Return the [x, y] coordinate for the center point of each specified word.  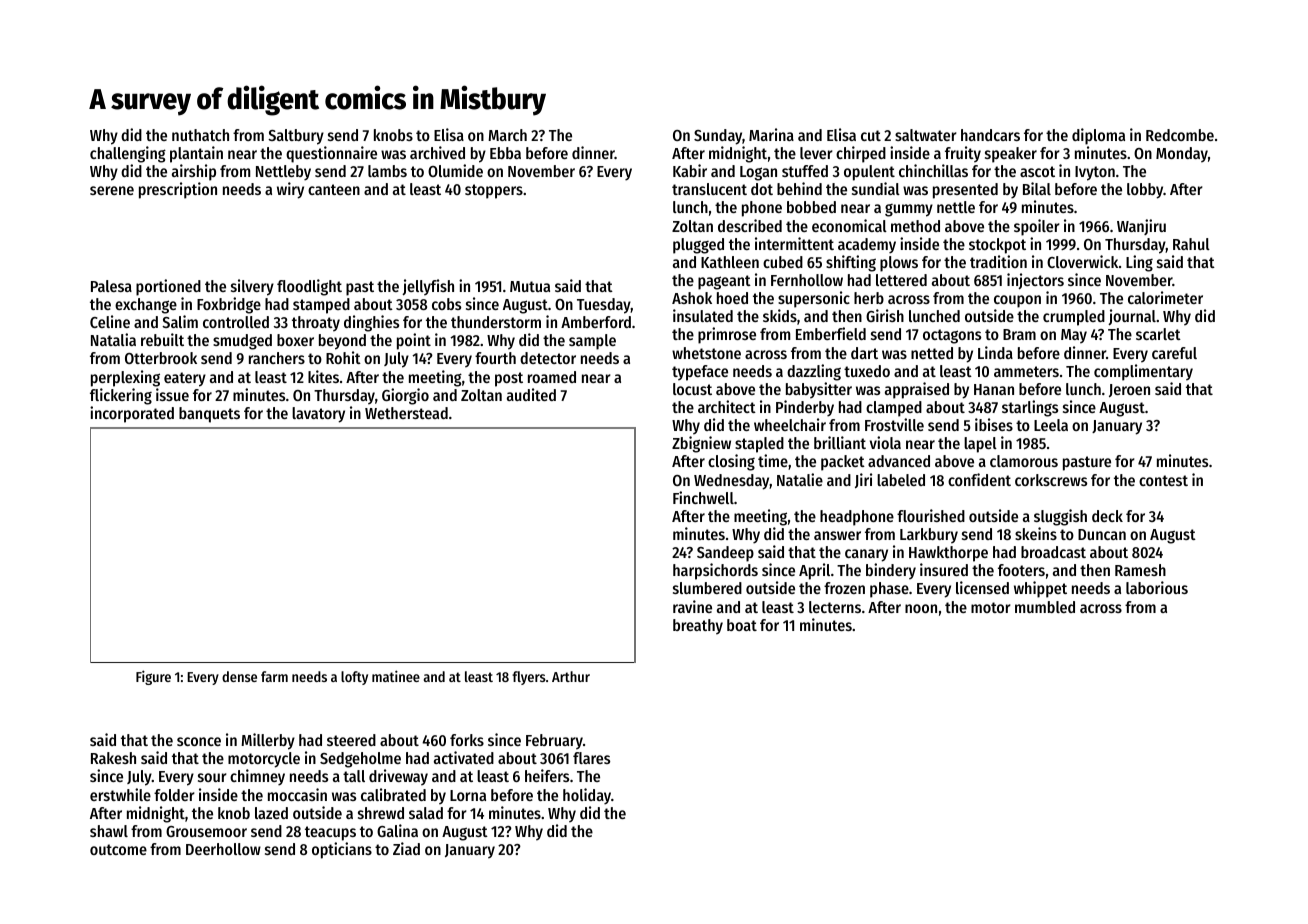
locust [692, 389]
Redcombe [1180, 135]
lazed [271, 813]
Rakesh [113, 758]
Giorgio [405, 396]
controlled [236, 322]
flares [591, 758]
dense [239, 676]
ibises [994, 424]
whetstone [706, 353]
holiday [587, 796]
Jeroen [1129, 390]
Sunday [718, 137]
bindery [891, 571]
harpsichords [715, 571]
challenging [128, 154]
